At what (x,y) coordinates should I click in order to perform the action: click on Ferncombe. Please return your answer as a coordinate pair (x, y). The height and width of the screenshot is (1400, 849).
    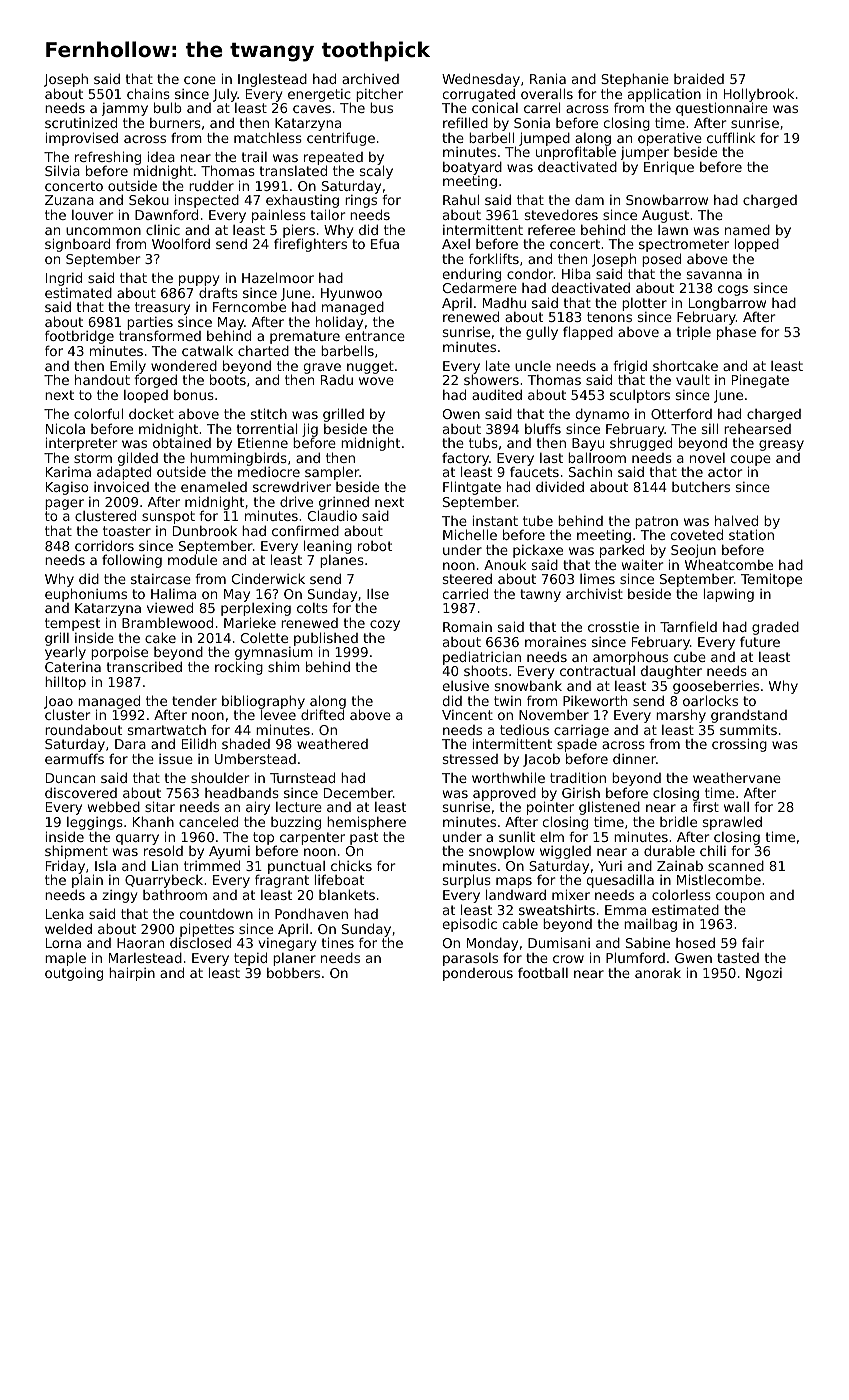
    Looking at the image, I should click on (249, 307).
